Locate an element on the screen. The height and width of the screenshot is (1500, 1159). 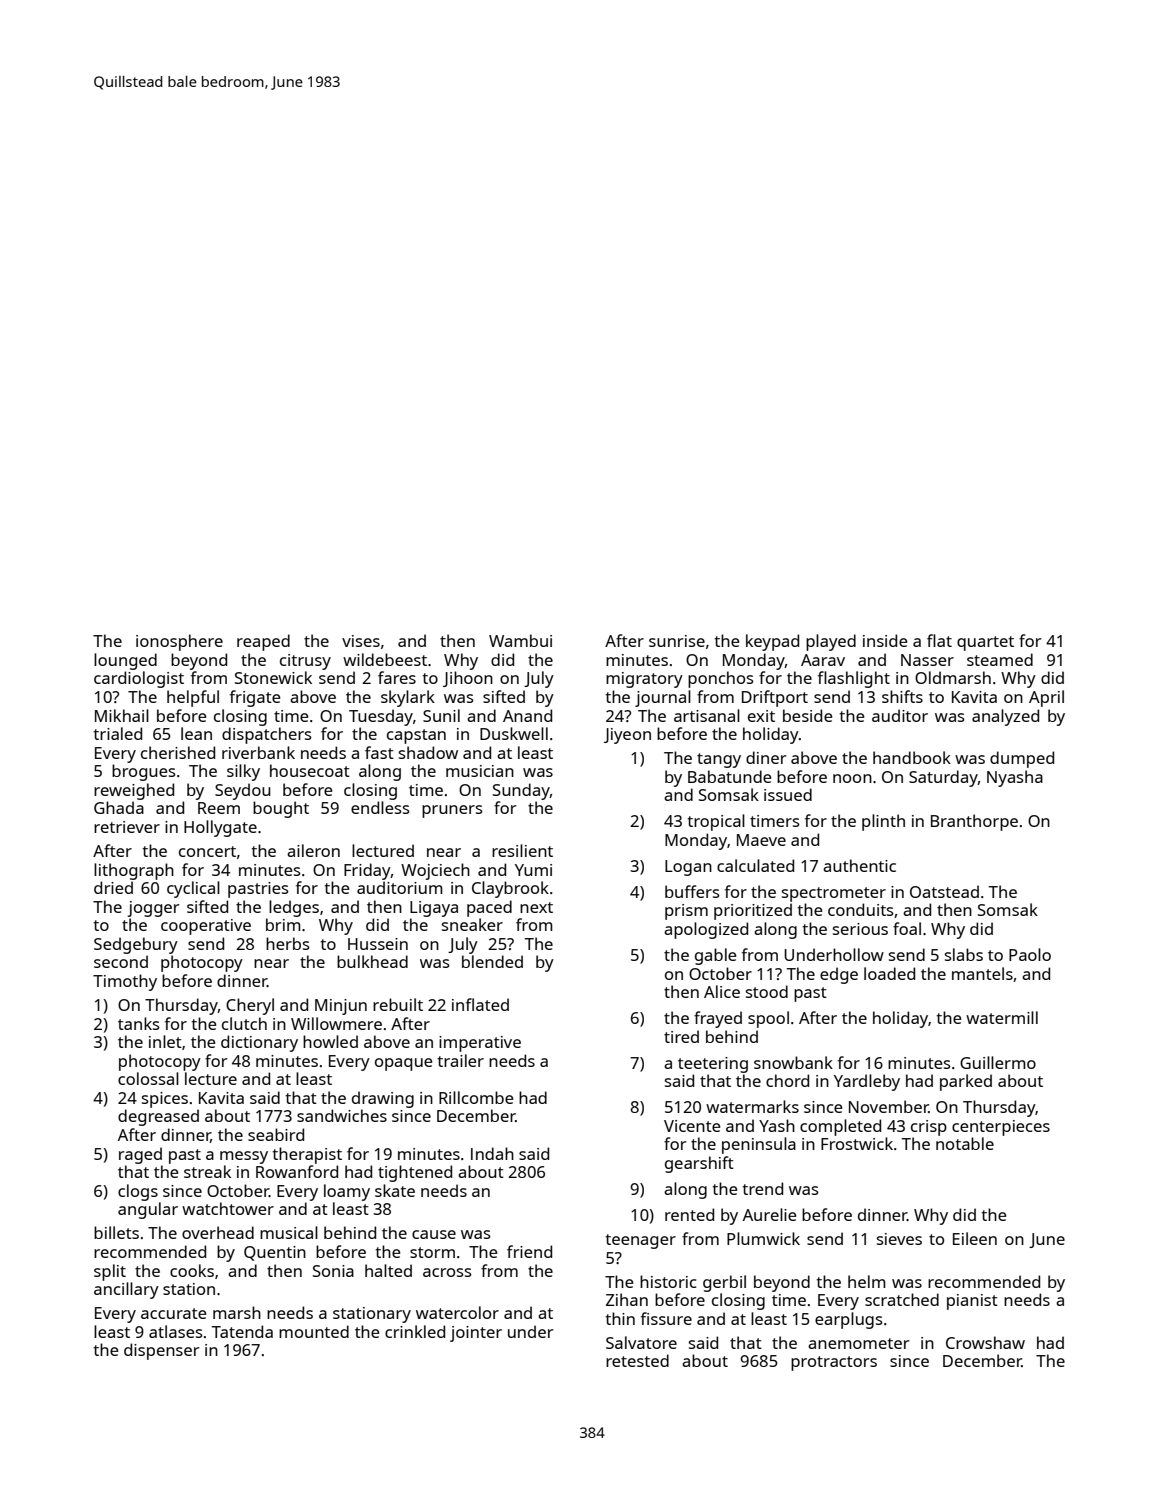
diner is located at coordinates (766, 757).
